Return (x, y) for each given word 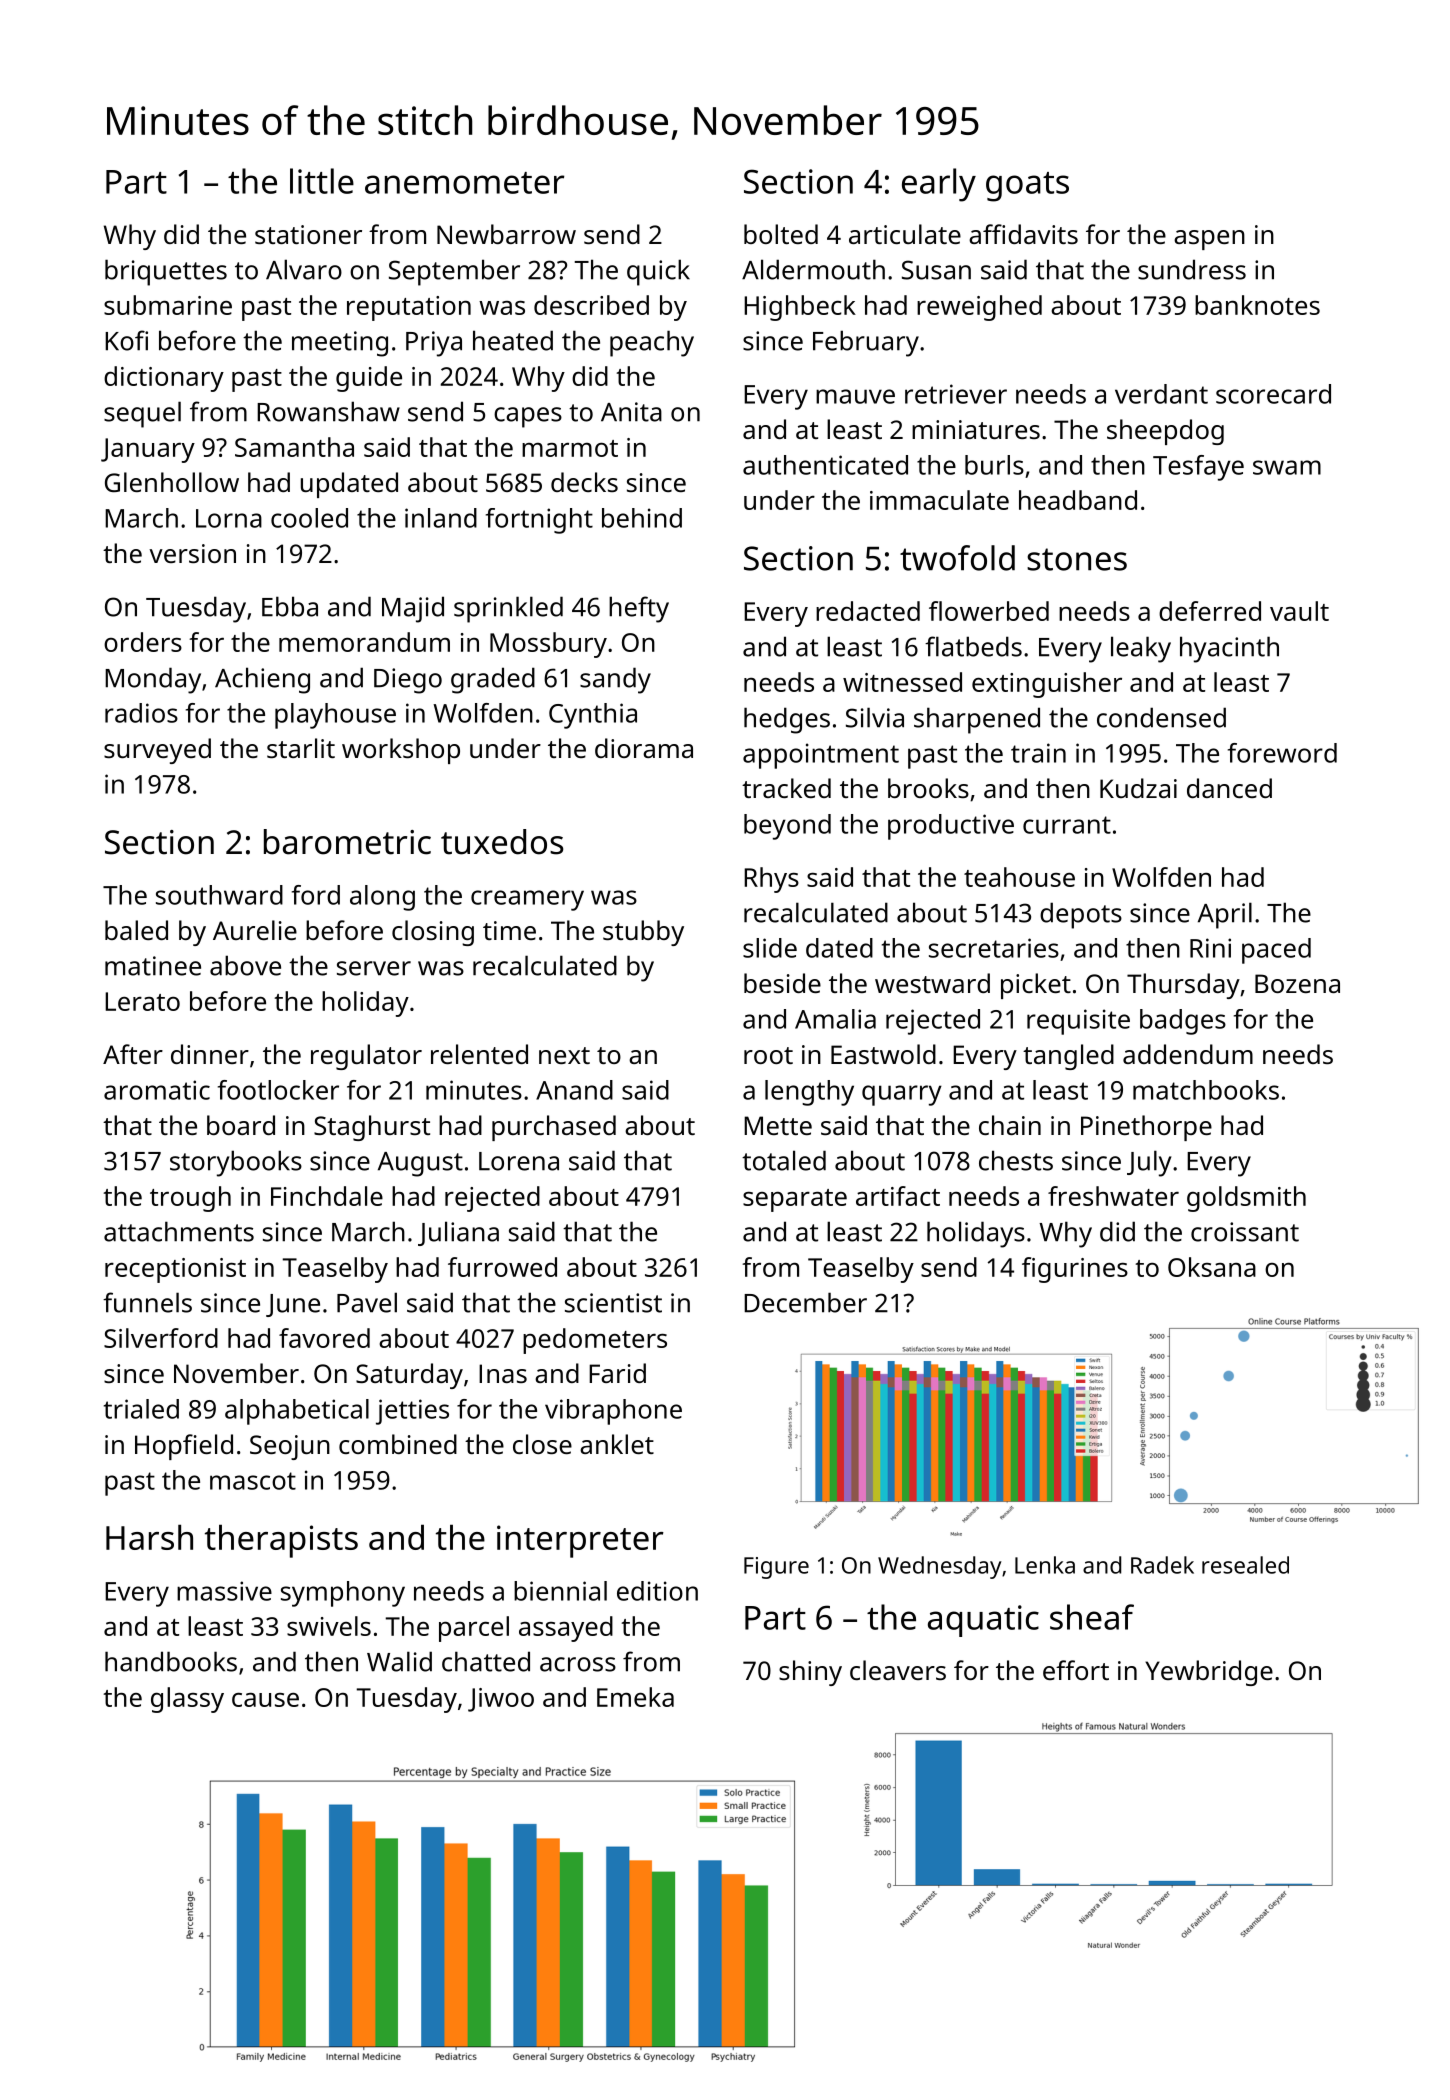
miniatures (976, 429)
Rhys (771, 880)
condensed (1161, 717)
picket (1036, 986)
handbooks (171, 1661)
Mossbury (548, 645)
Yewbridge (1209, 1673)
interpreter (580, 1541)
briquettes (166, 272)
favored (324, 1338)
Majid (413, 609)
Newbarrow (506, 234)
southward (219, 895)
